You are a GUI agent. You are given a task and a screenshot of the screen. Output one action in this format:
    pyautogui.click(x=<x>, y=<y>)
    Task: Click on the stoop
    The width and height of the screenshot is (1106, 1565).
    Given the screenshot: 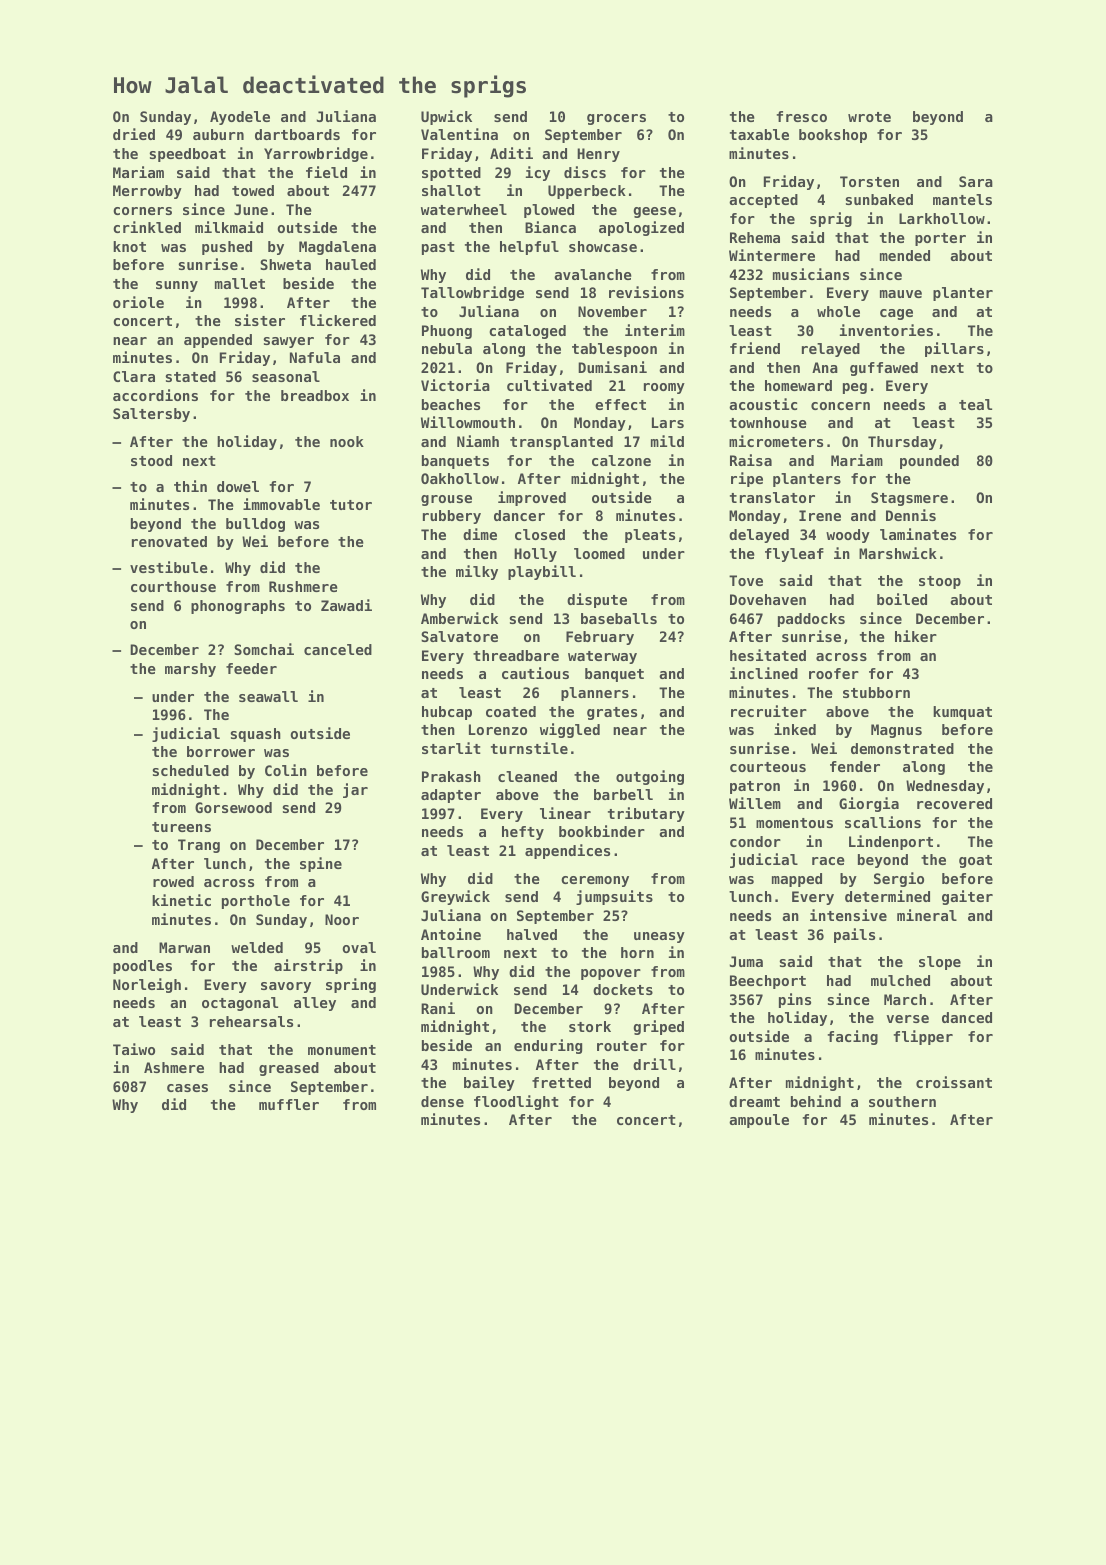 What is the action you would take?
    pyautogui.click(x=940, y=582)
